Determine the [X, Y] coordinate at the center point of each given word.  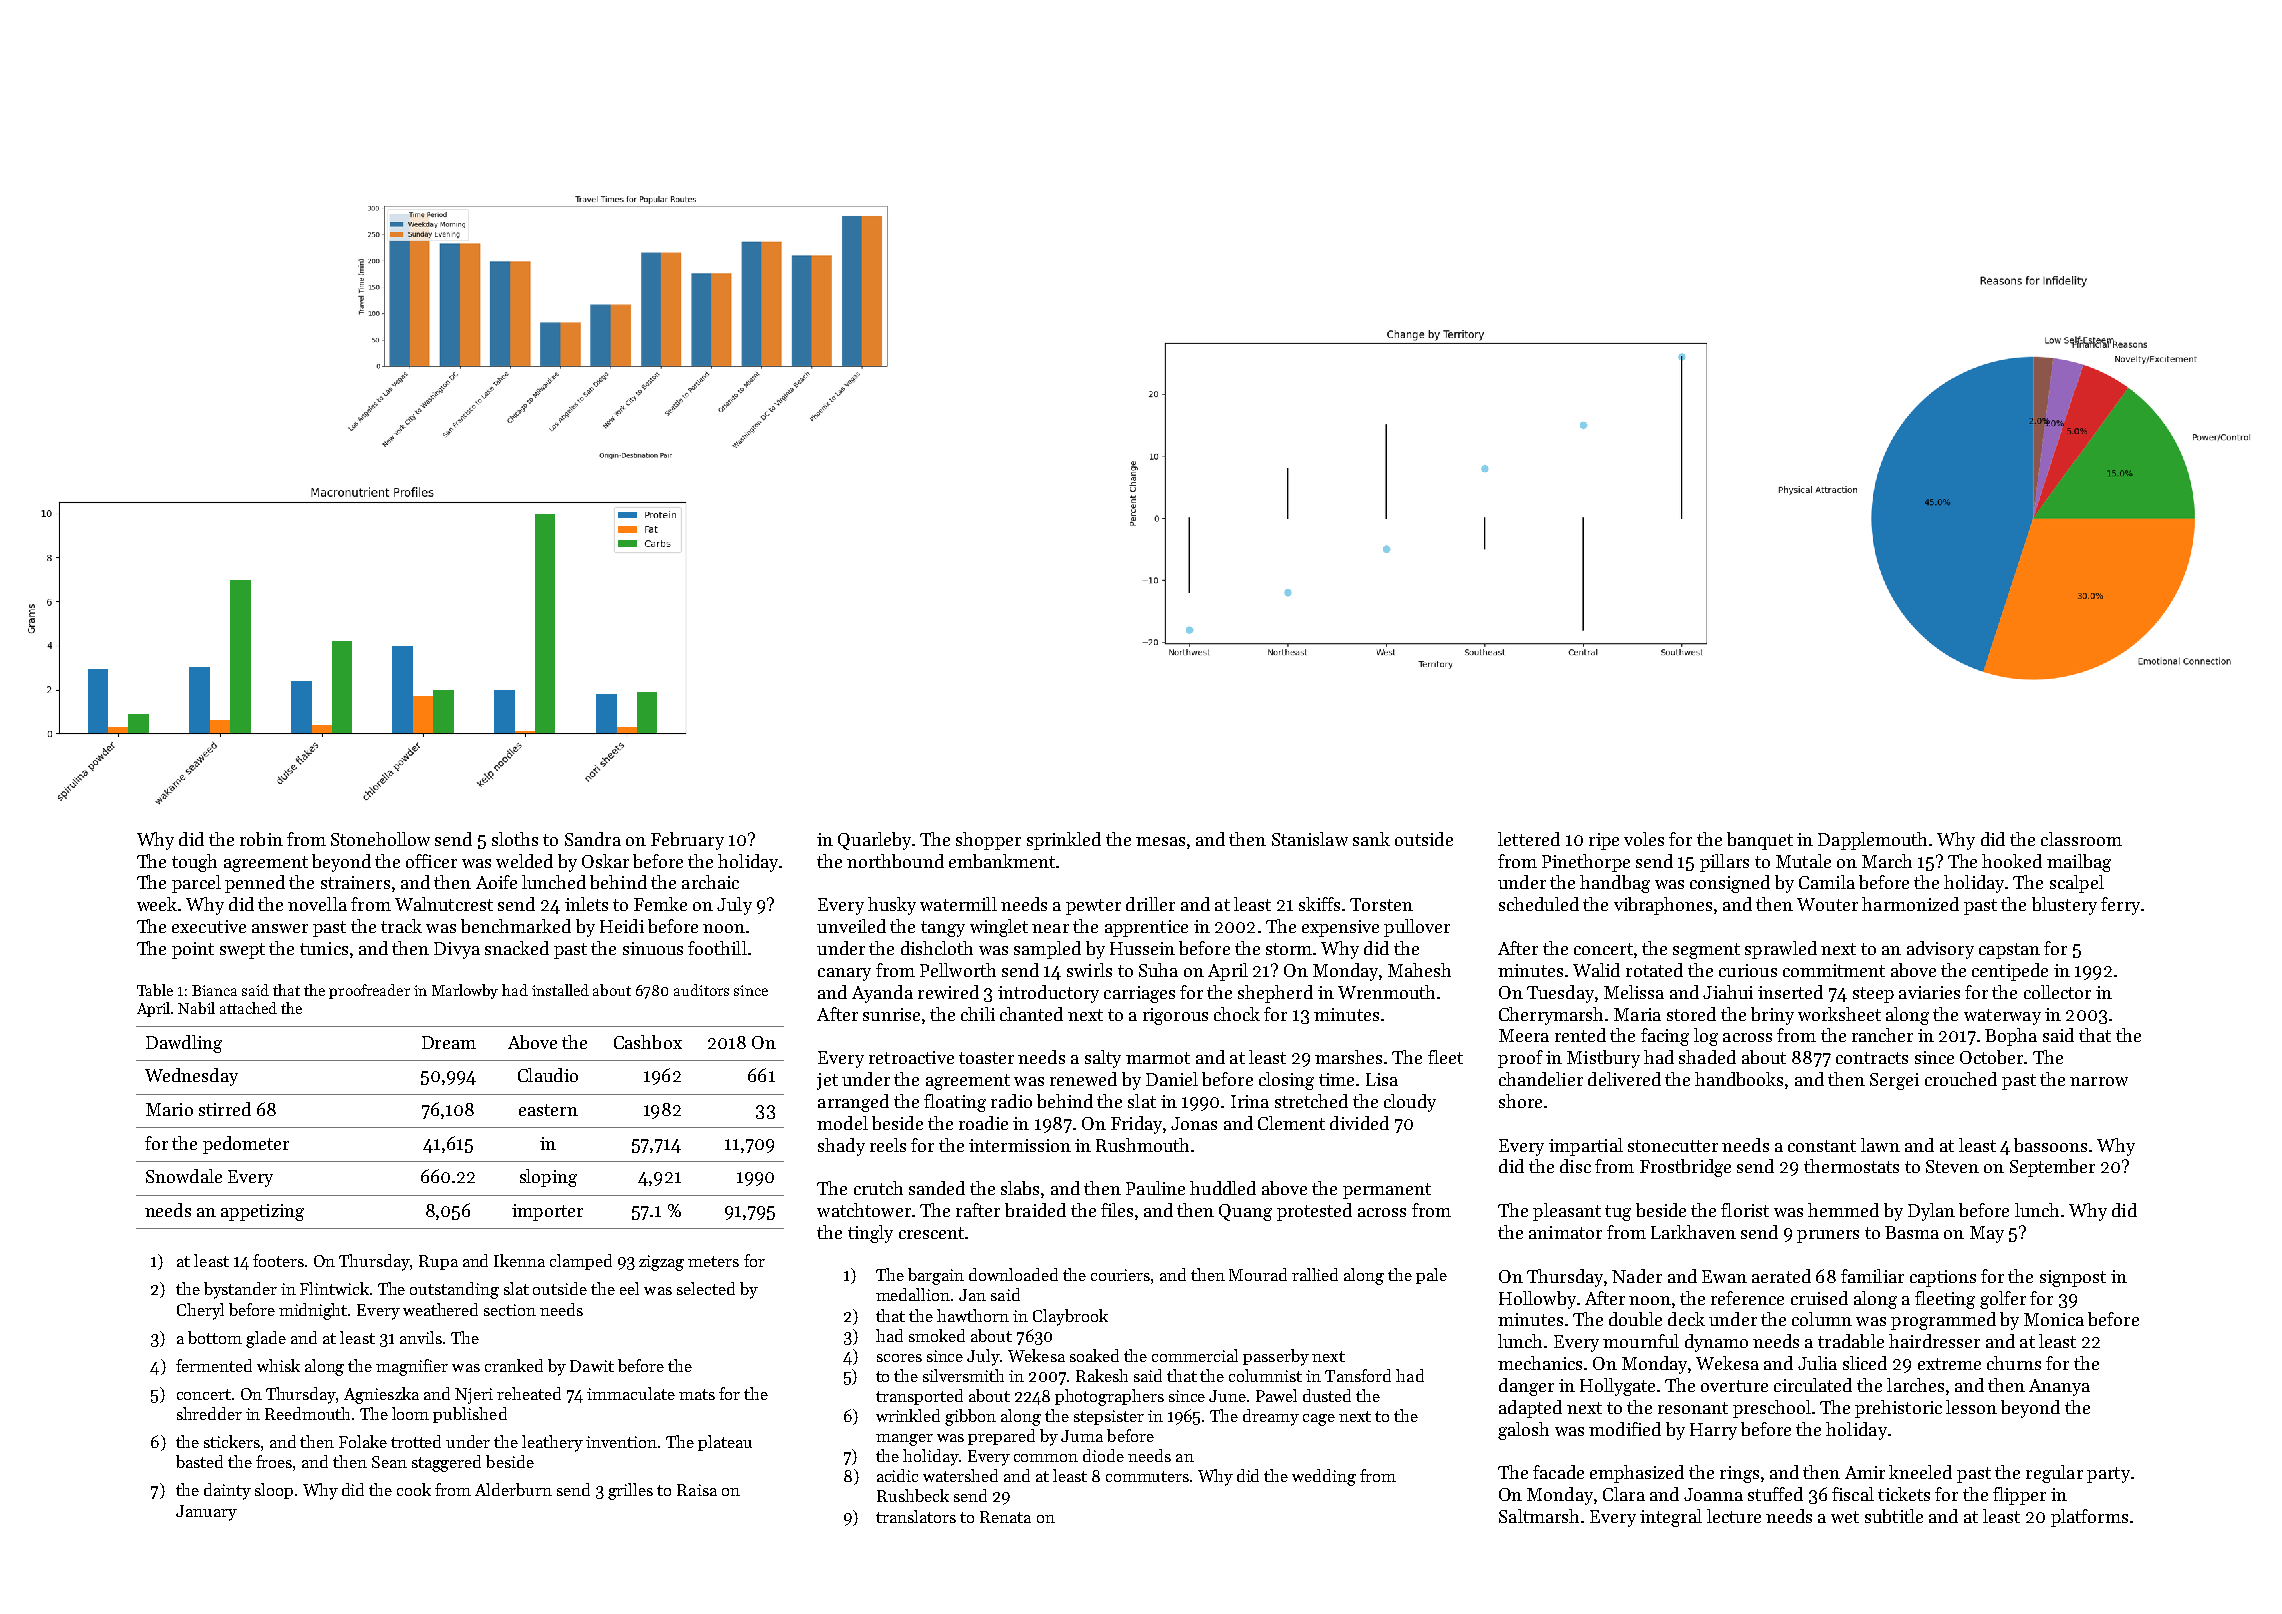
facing [1665, 1037]
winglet [999, 928]
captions [1943, 1278]
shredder [209, 1413]
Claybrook [1070, 1317]
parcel [196, 884]
